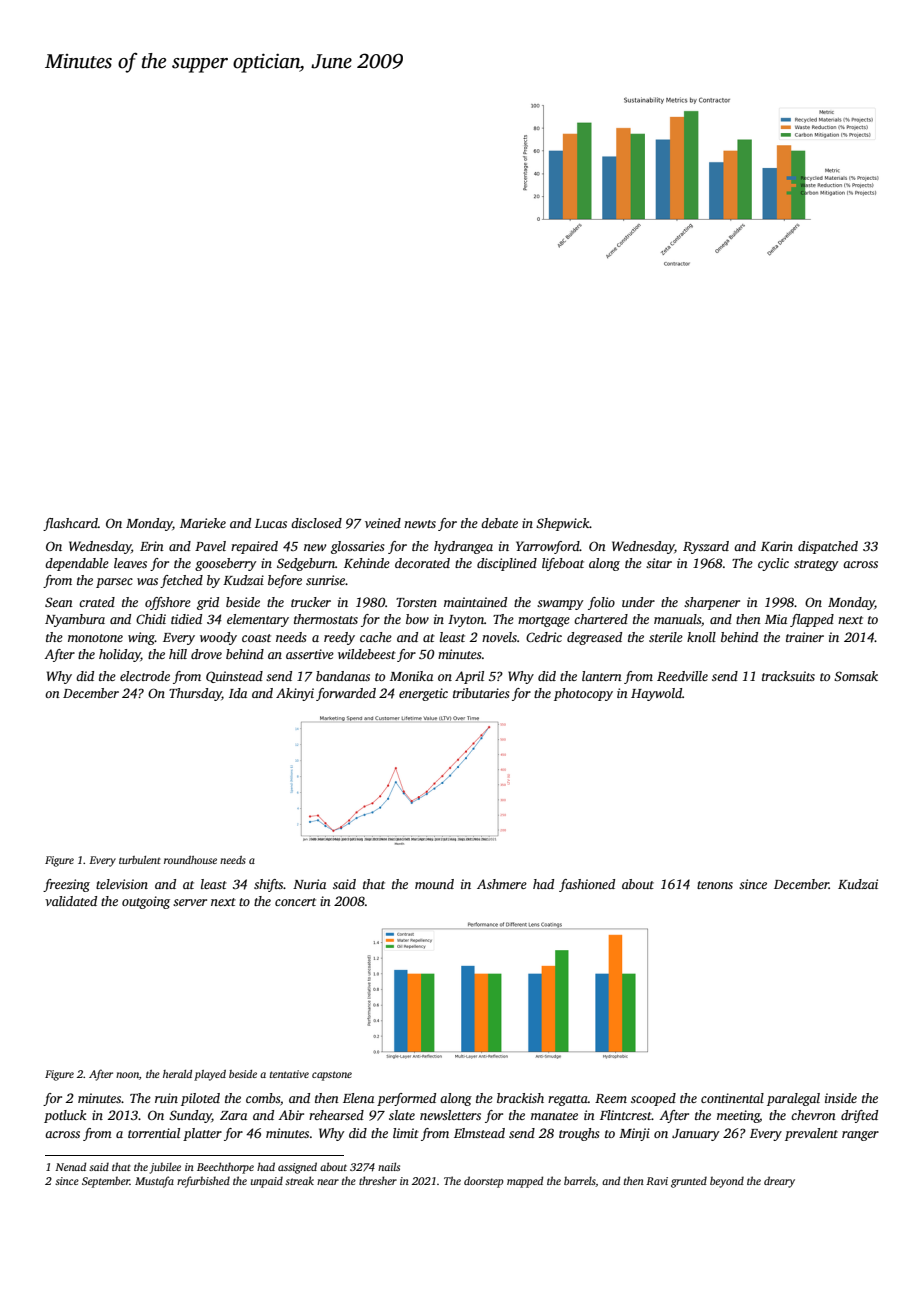 The height and width of the screenshot is (1308, 924). I want to click on tenons, so click(715, 885).
